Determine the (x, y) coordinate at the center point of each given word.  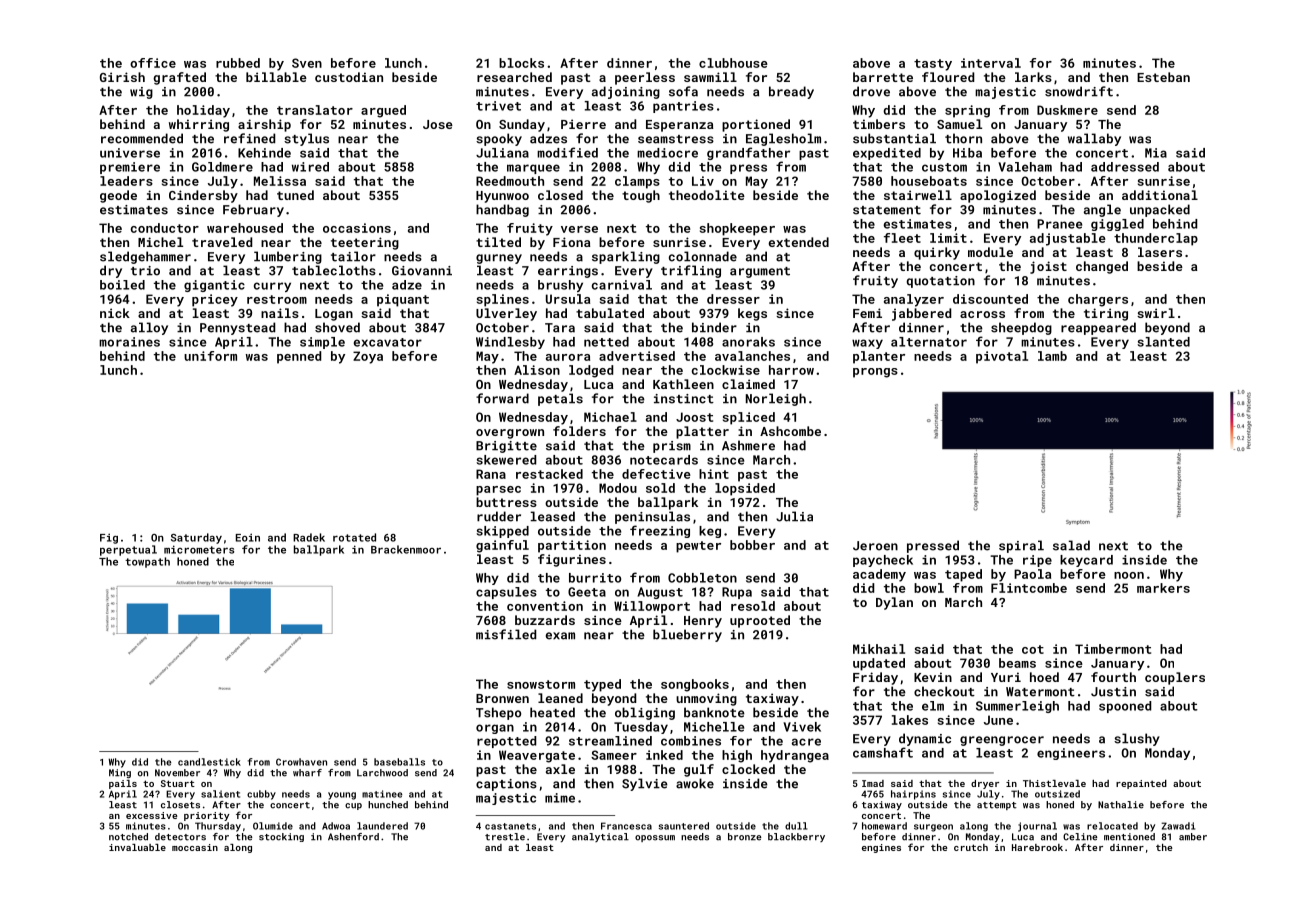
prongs (875, 373)
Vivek (802, 727)
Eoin (248, 537)
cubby (261, 795)
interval (991, 63)
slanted (1163, 342)
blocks (521, 63)
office (153, 63)
